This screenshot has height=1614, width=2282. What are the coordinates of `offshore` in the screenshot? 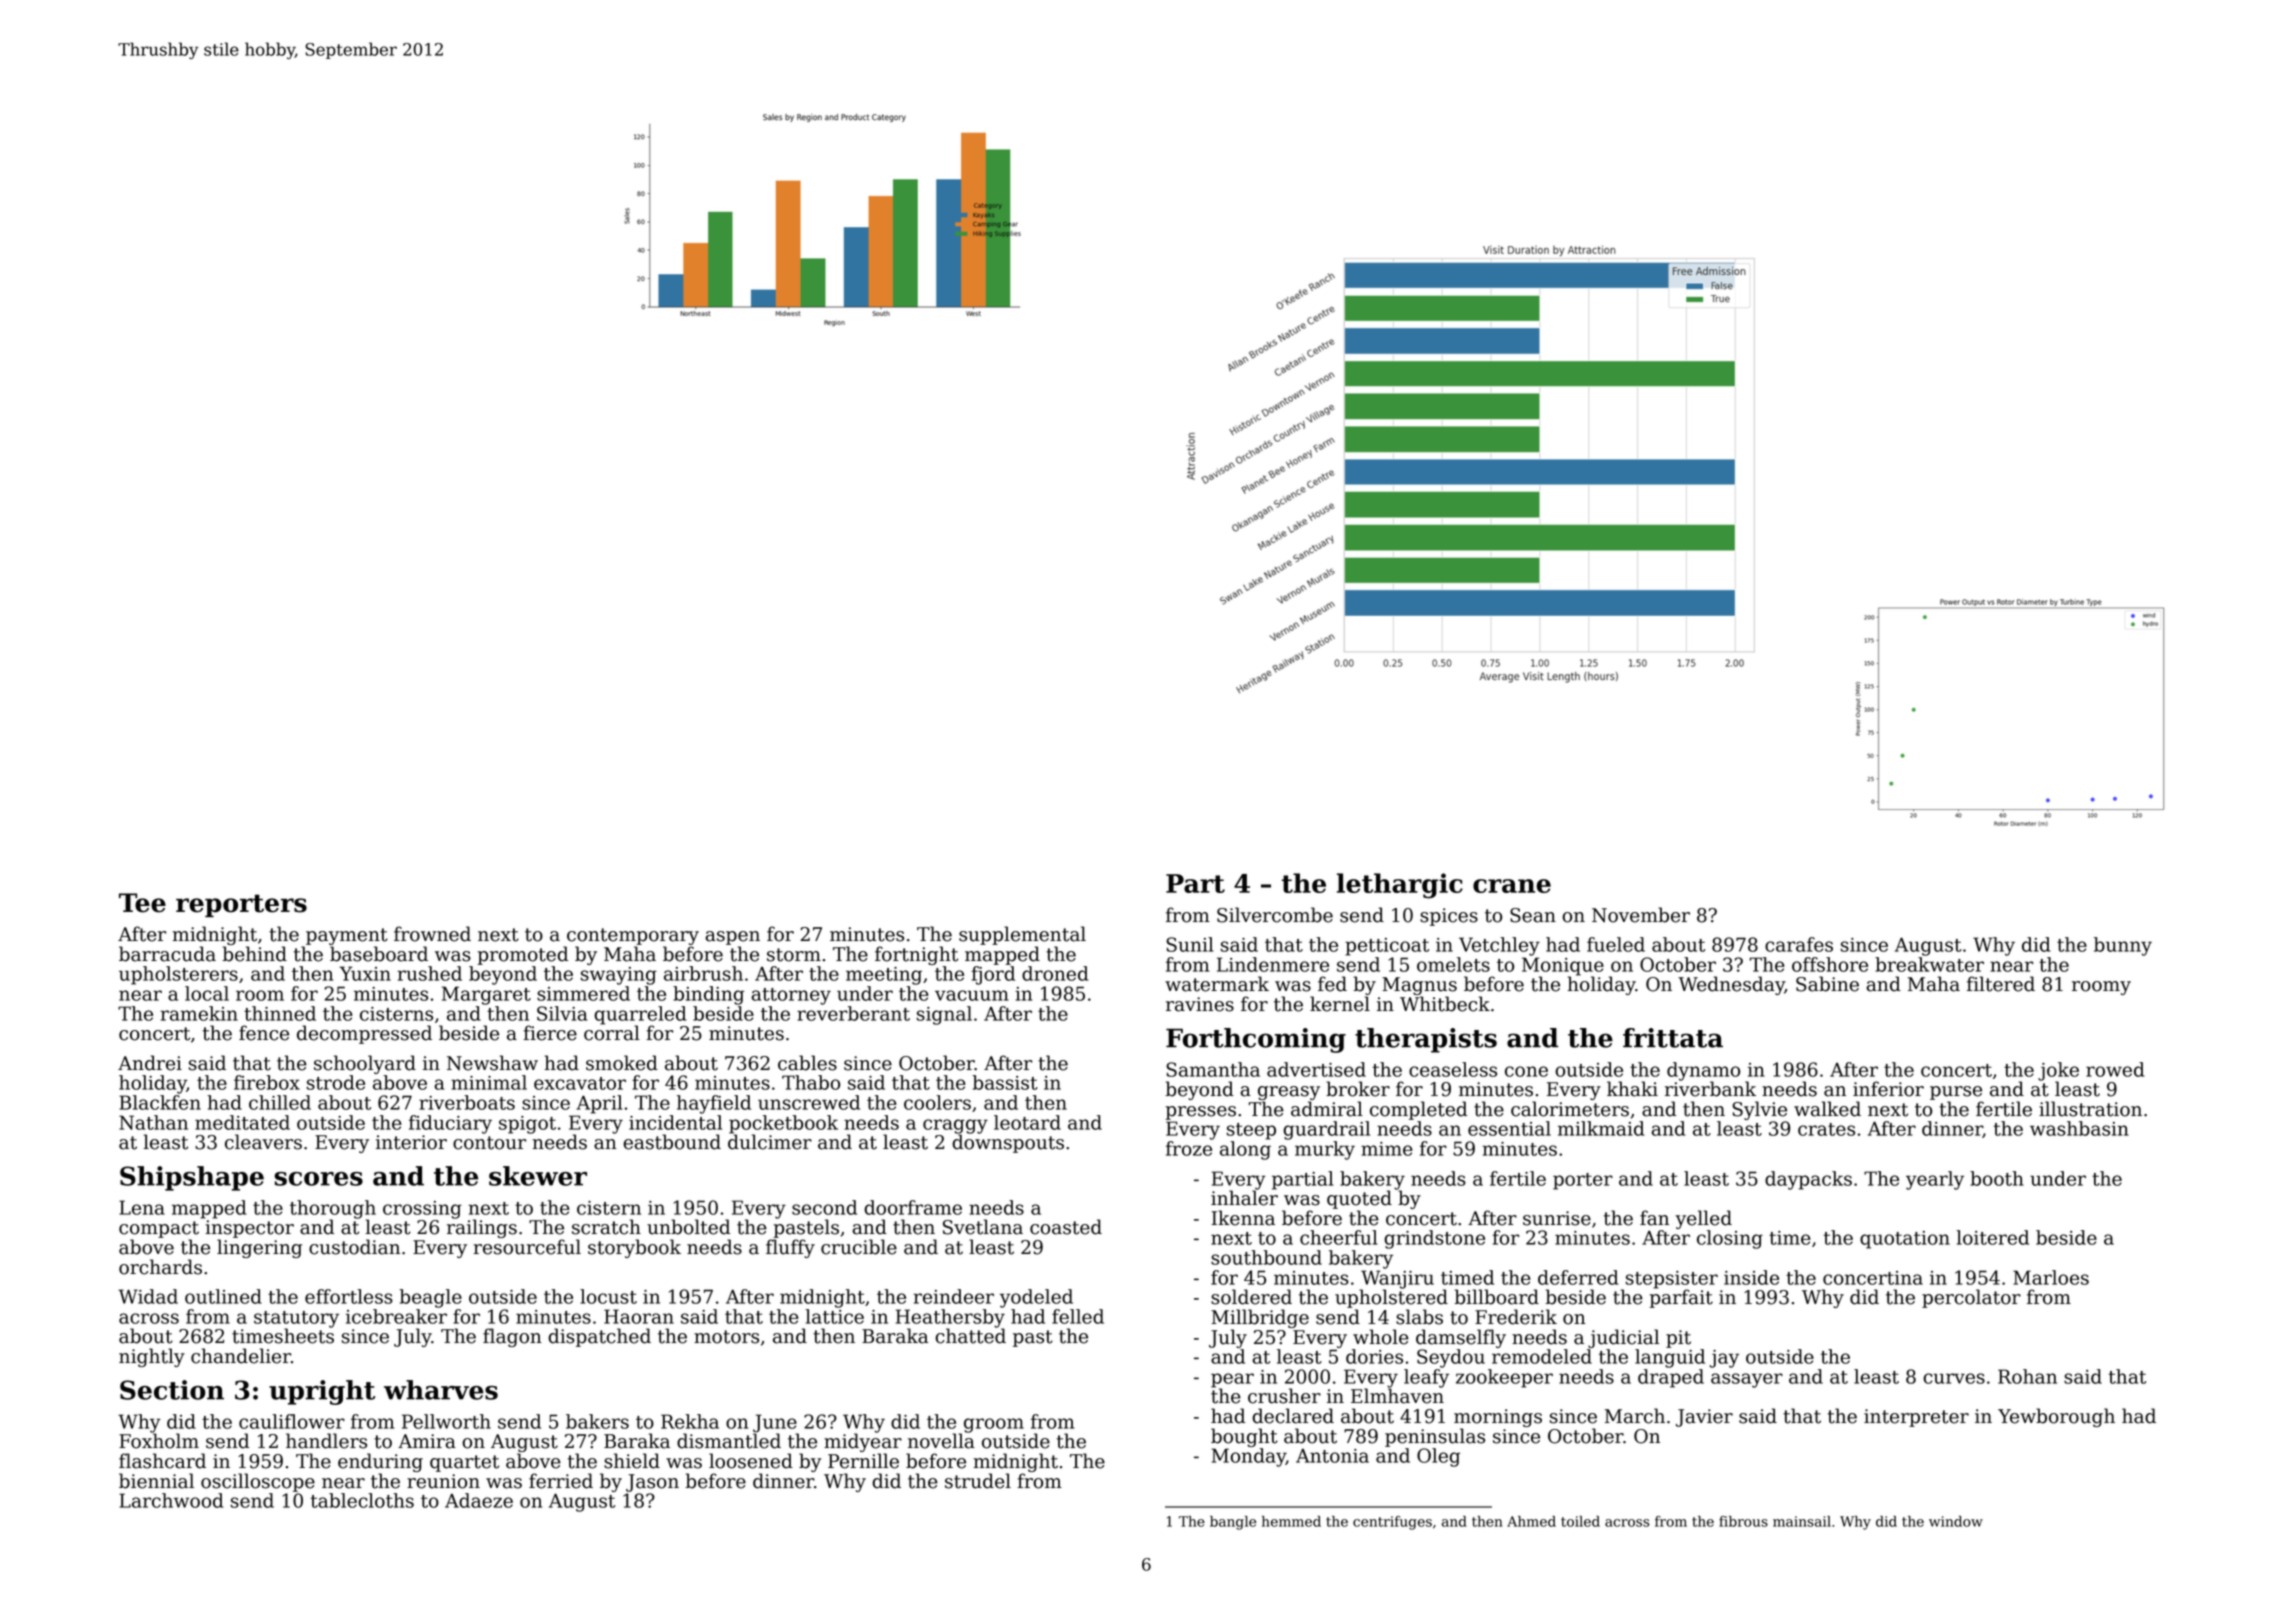 It's located at (1830, 964).
